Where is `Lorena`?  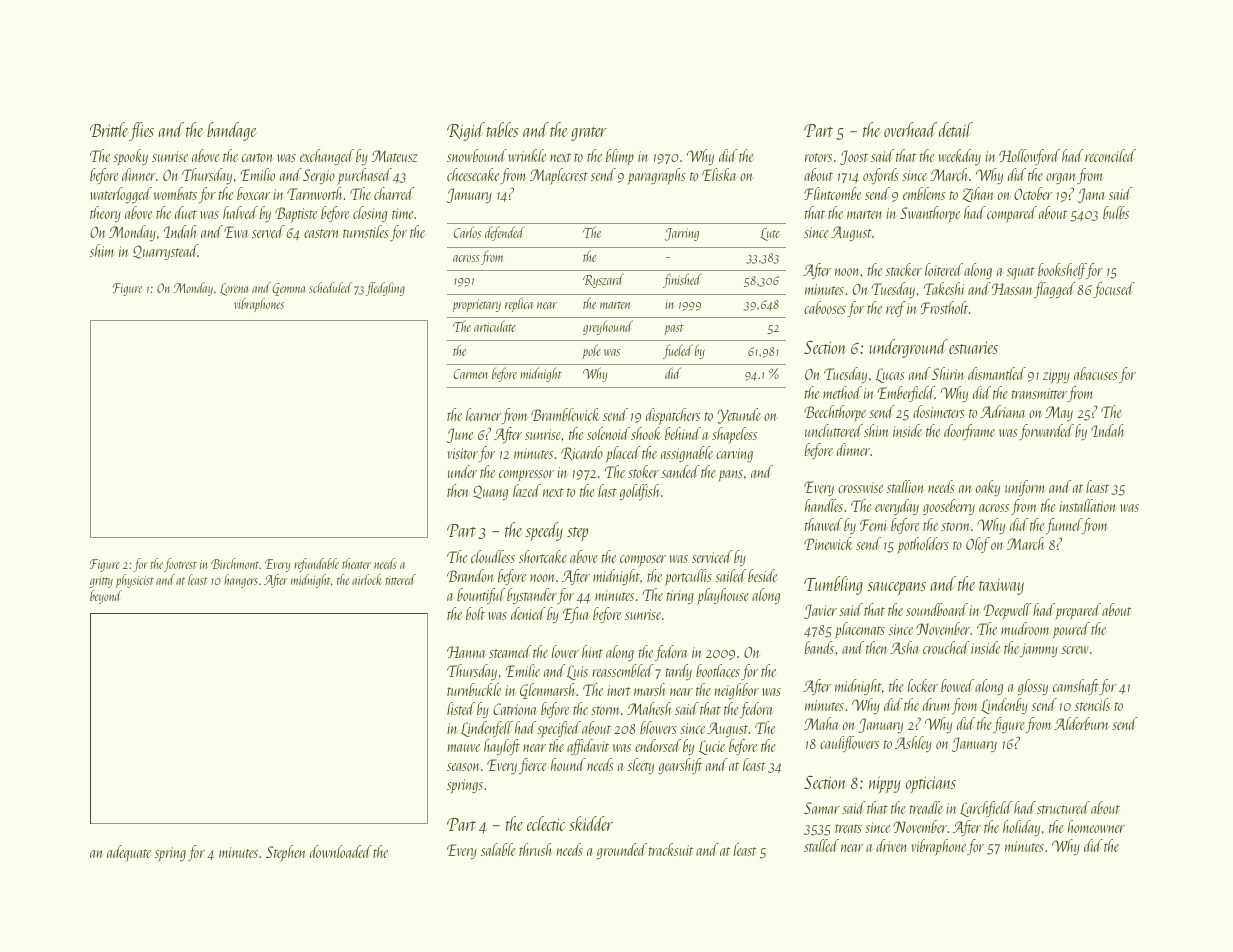
Lorena is located at coordinates (234, 289).
